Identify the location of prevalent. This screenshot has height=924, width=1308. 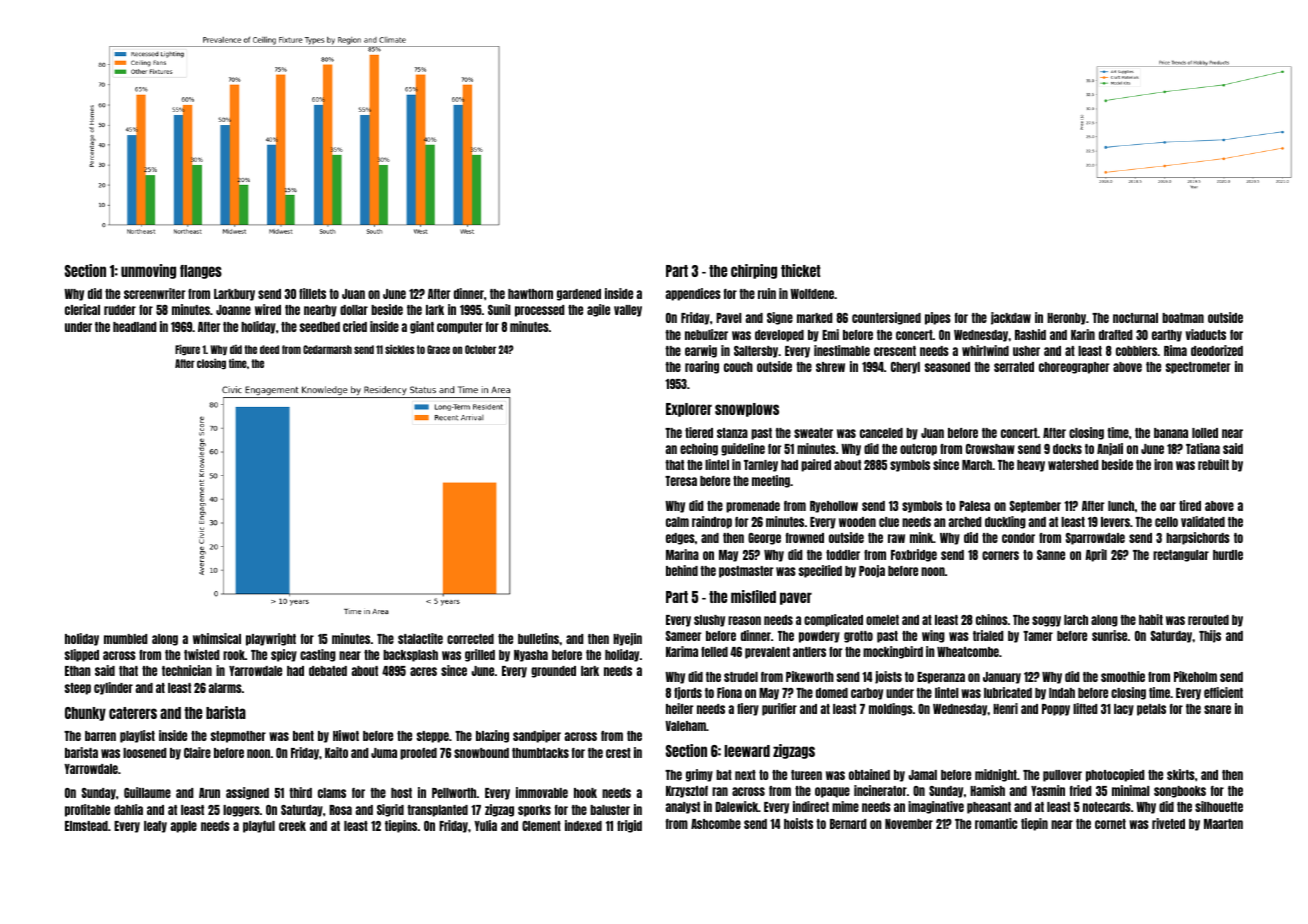
(767, 653).
